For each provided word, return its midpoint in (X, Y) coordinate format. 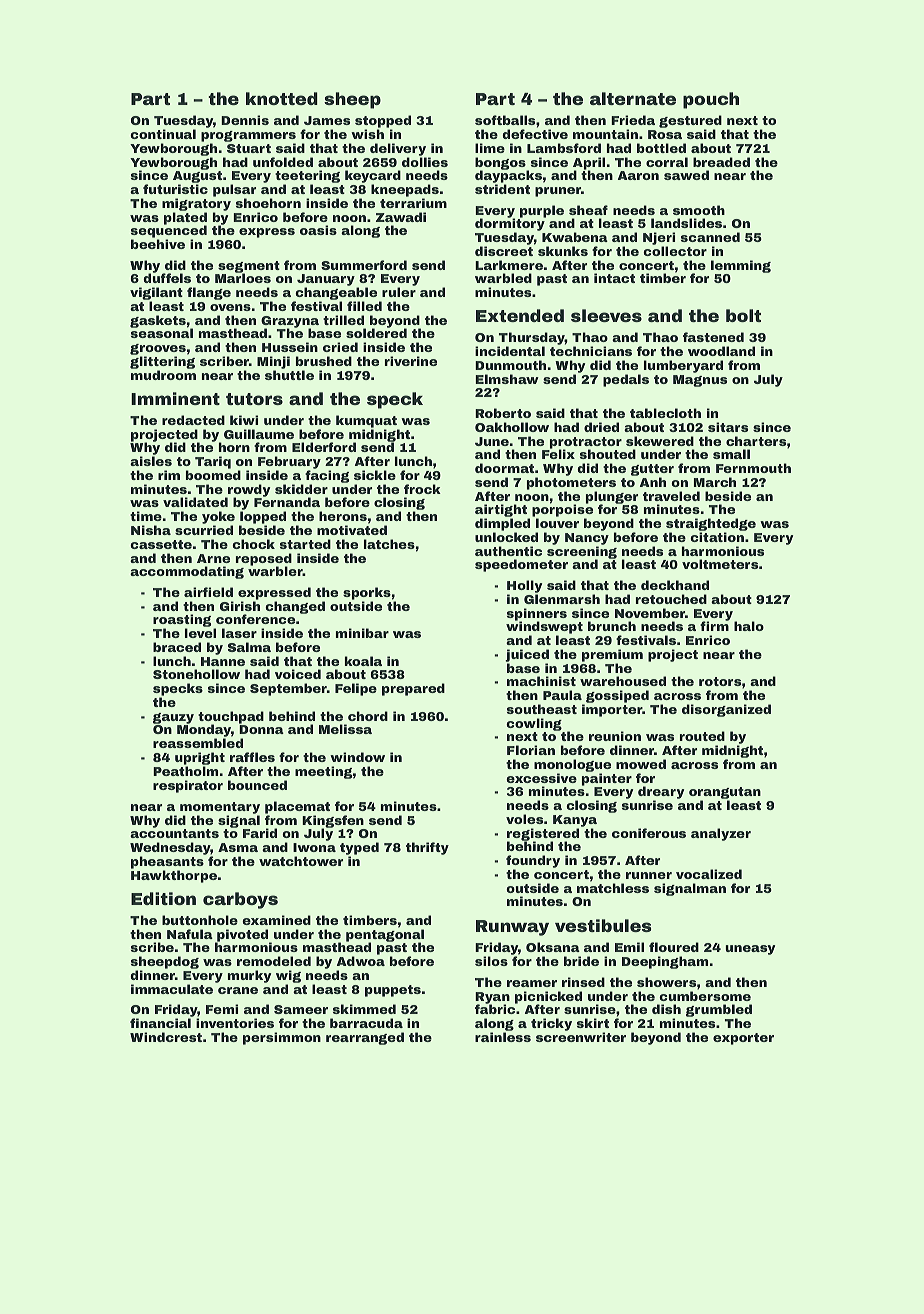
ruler (399, 292)
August (197, 177)
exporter (743, 1039)
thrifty (427, 848)
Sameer (301, 1009)
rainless (503, 1037)
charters (756, 441)
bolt (743, 315)
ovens (230, 307)
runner (649, 875)
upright (200, 758)
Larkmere (509, 265)
